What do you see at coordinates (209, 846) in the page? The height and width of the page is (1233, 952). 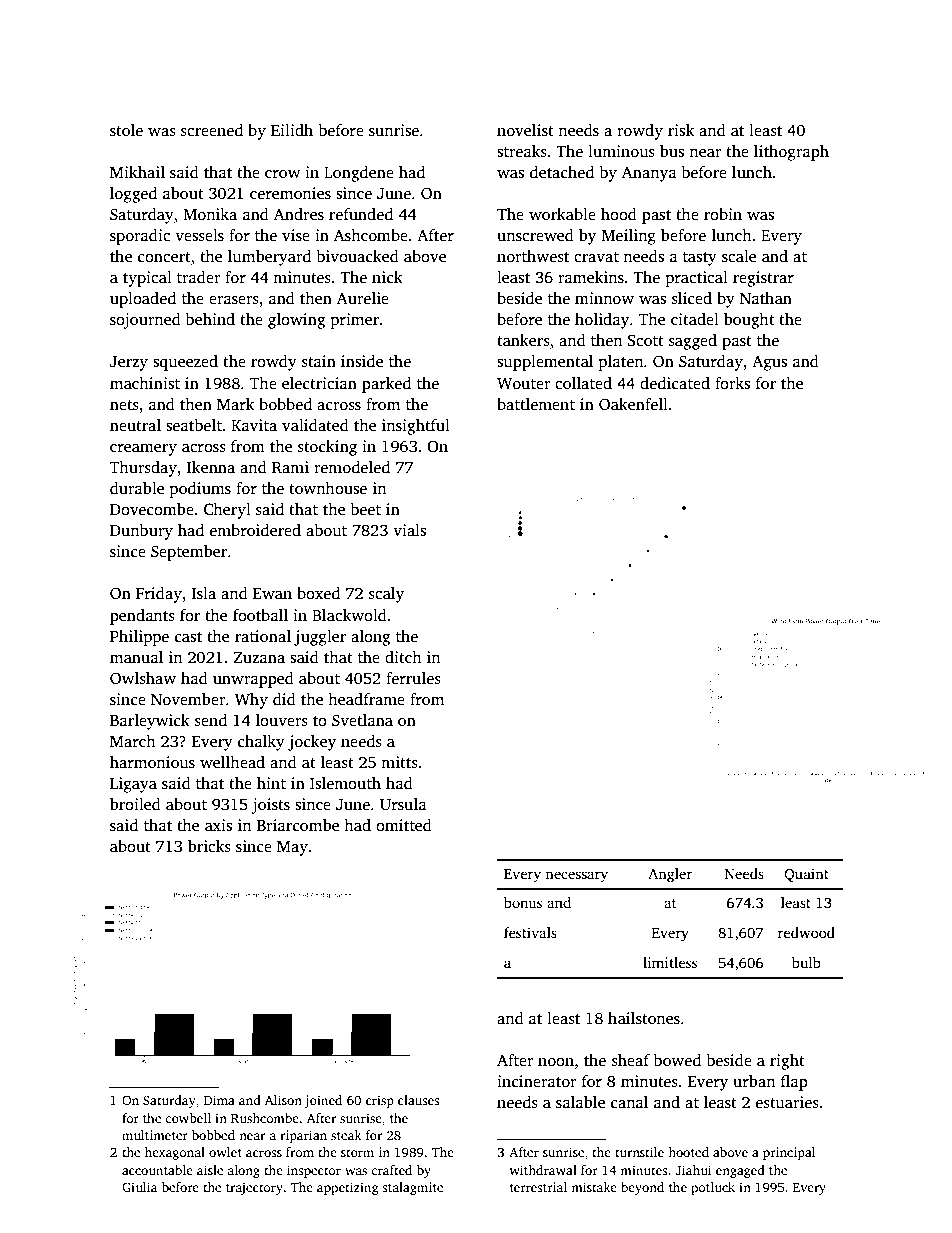 I see `bricks` at bounding box center [209, 846].
